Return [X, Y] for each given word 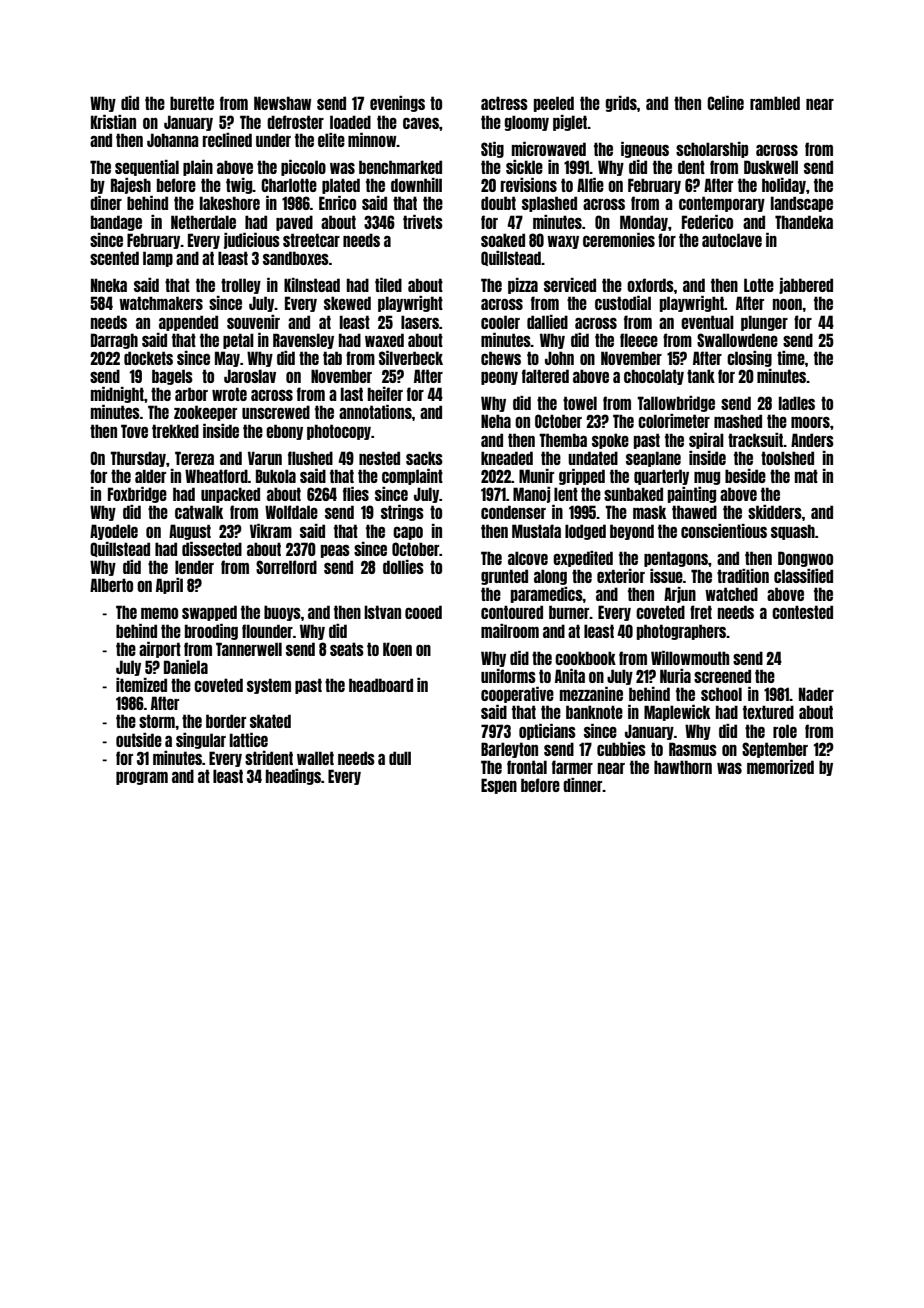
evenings [397, 104]
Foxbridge [137, 495]
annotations [375, 412]
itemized [141, 685]
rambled [775, 103]
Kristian [113, 122]
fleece [639, 340]
